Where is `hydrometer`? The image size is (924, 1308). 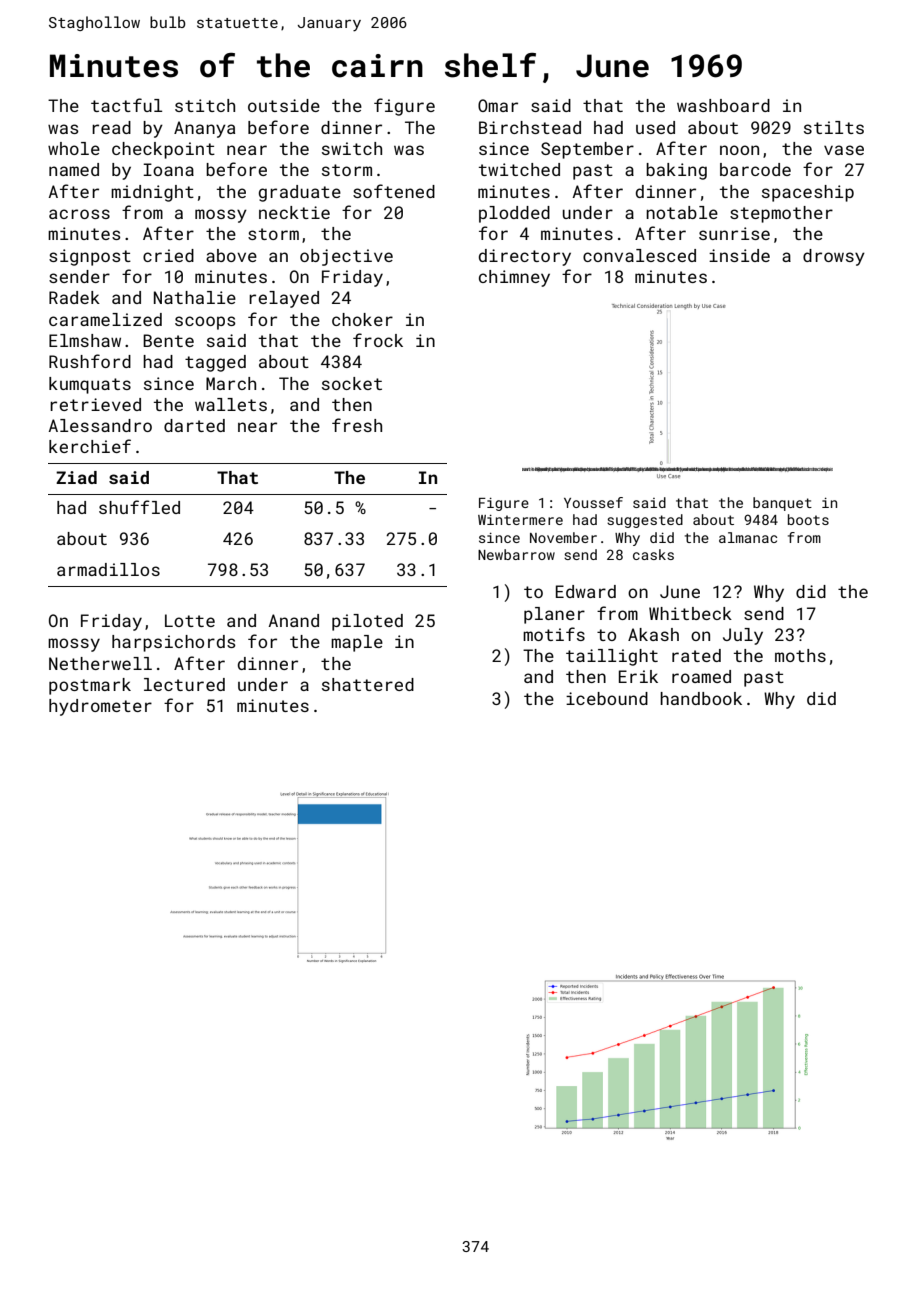 hydrometer is located at coordinates (100, 707).
